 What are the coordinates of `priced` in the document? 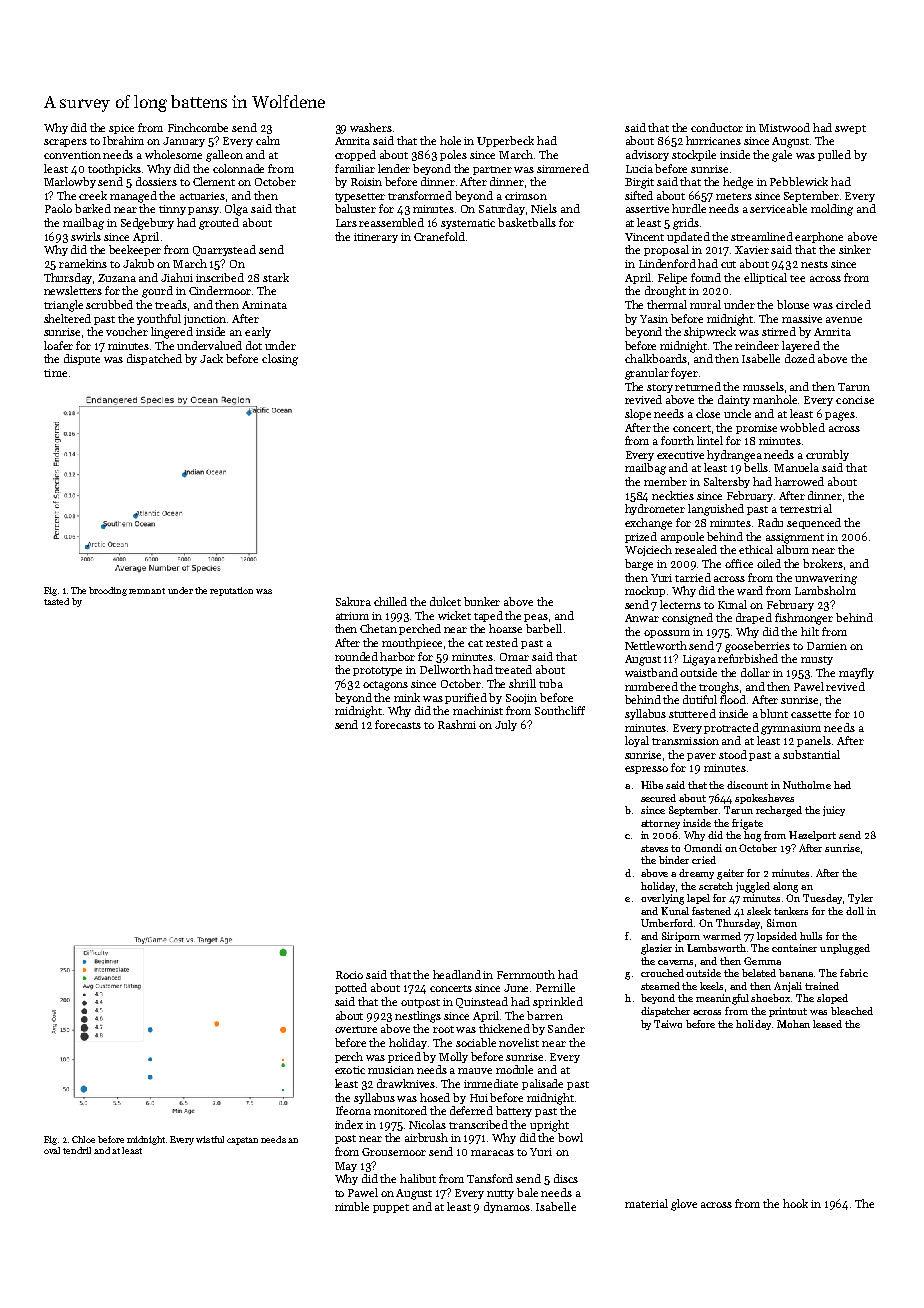 It's located at (404, 1057).
